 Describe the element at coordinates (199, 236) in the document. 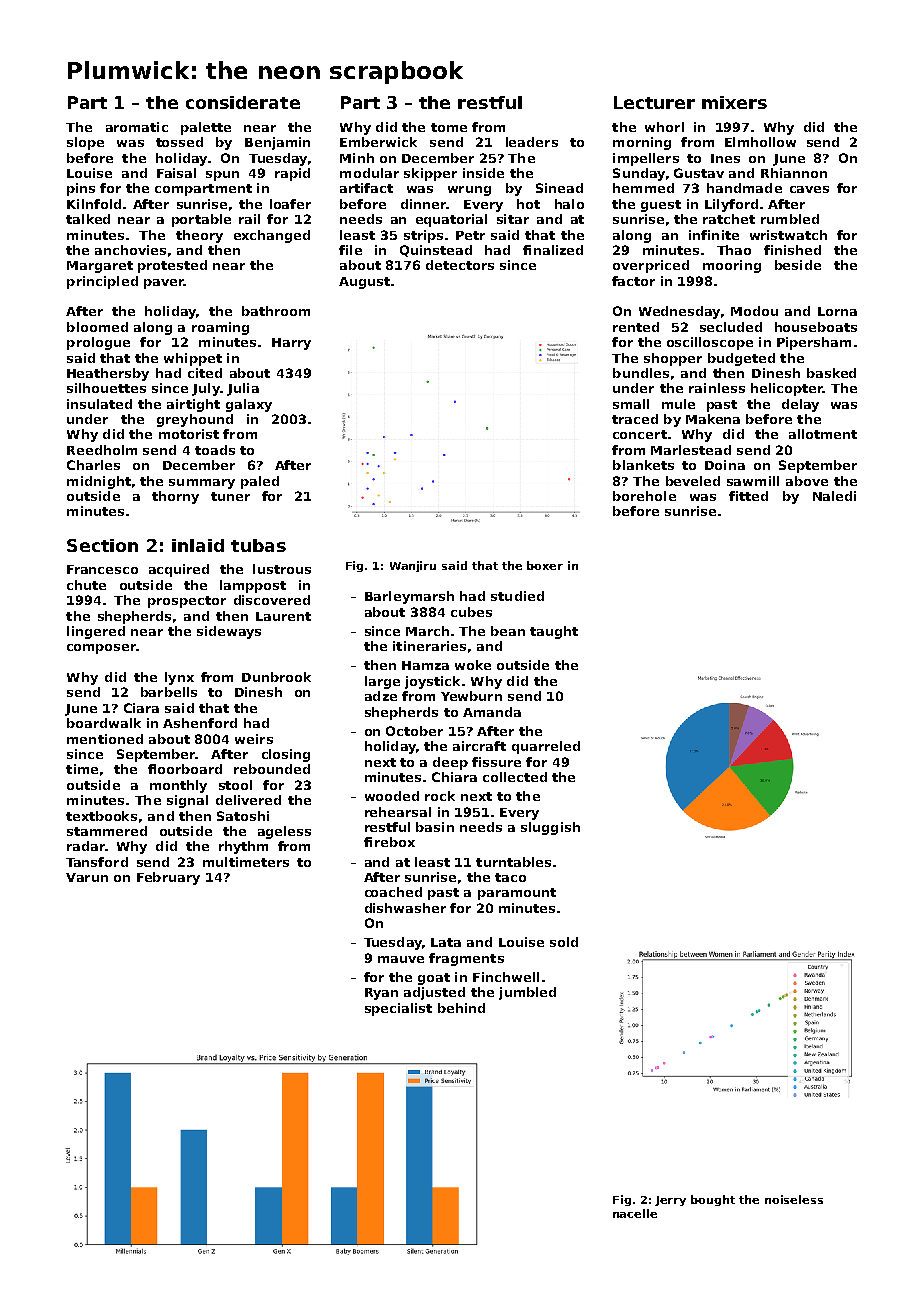

I see `theory` at that location.
